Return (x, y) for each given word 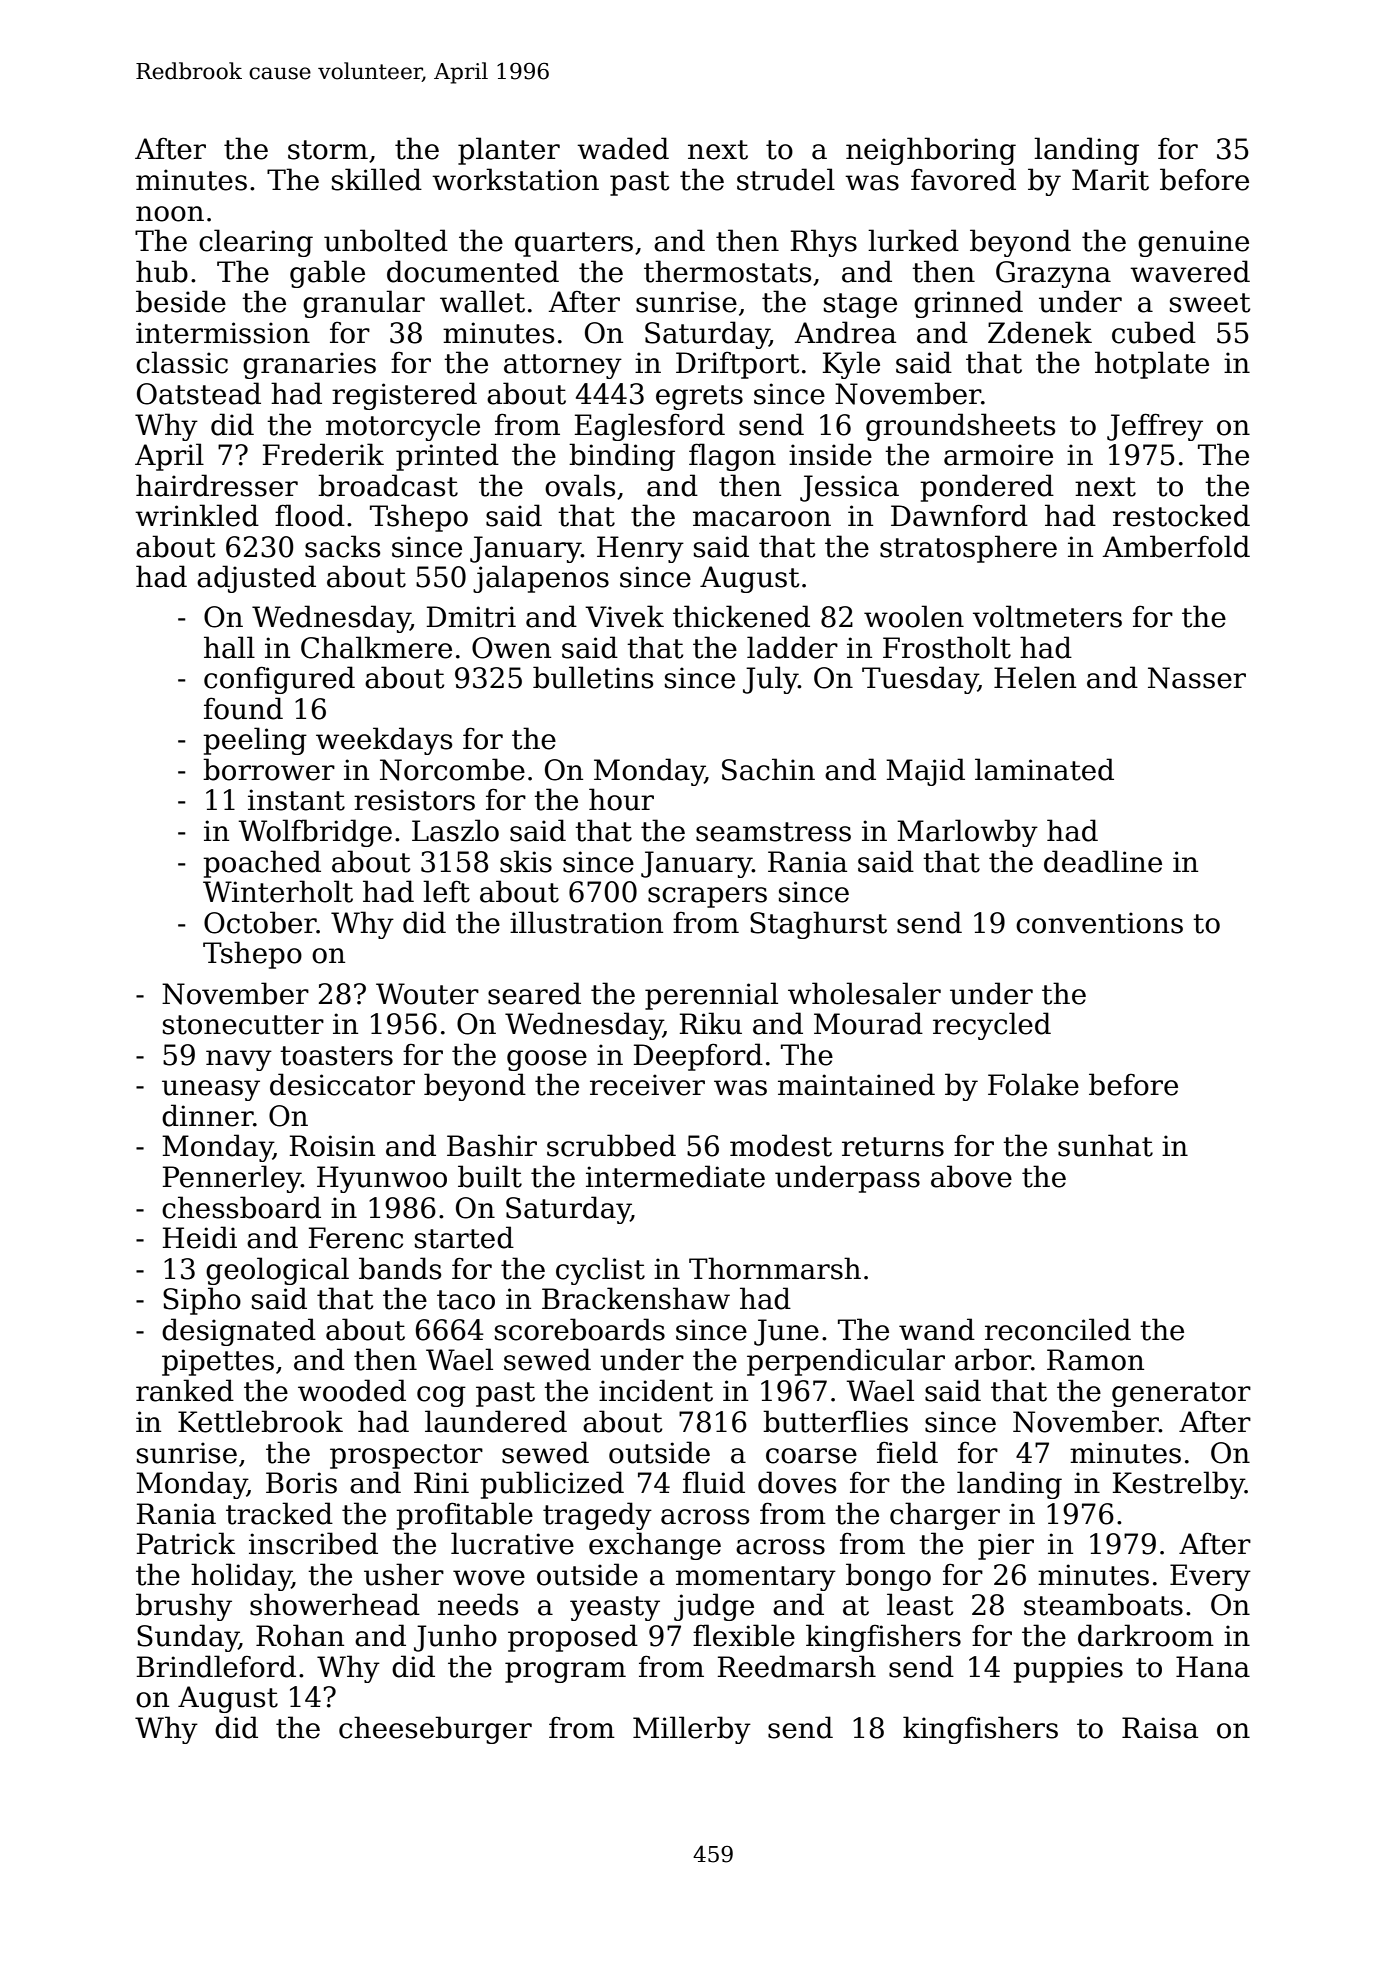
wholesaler (864, 993)
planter (509, 151)
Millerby (692, 1730)
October (260, 922)
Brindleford (216, 1666)
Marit (1110, 180)
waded (623, 148)
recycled (992, 1026)
